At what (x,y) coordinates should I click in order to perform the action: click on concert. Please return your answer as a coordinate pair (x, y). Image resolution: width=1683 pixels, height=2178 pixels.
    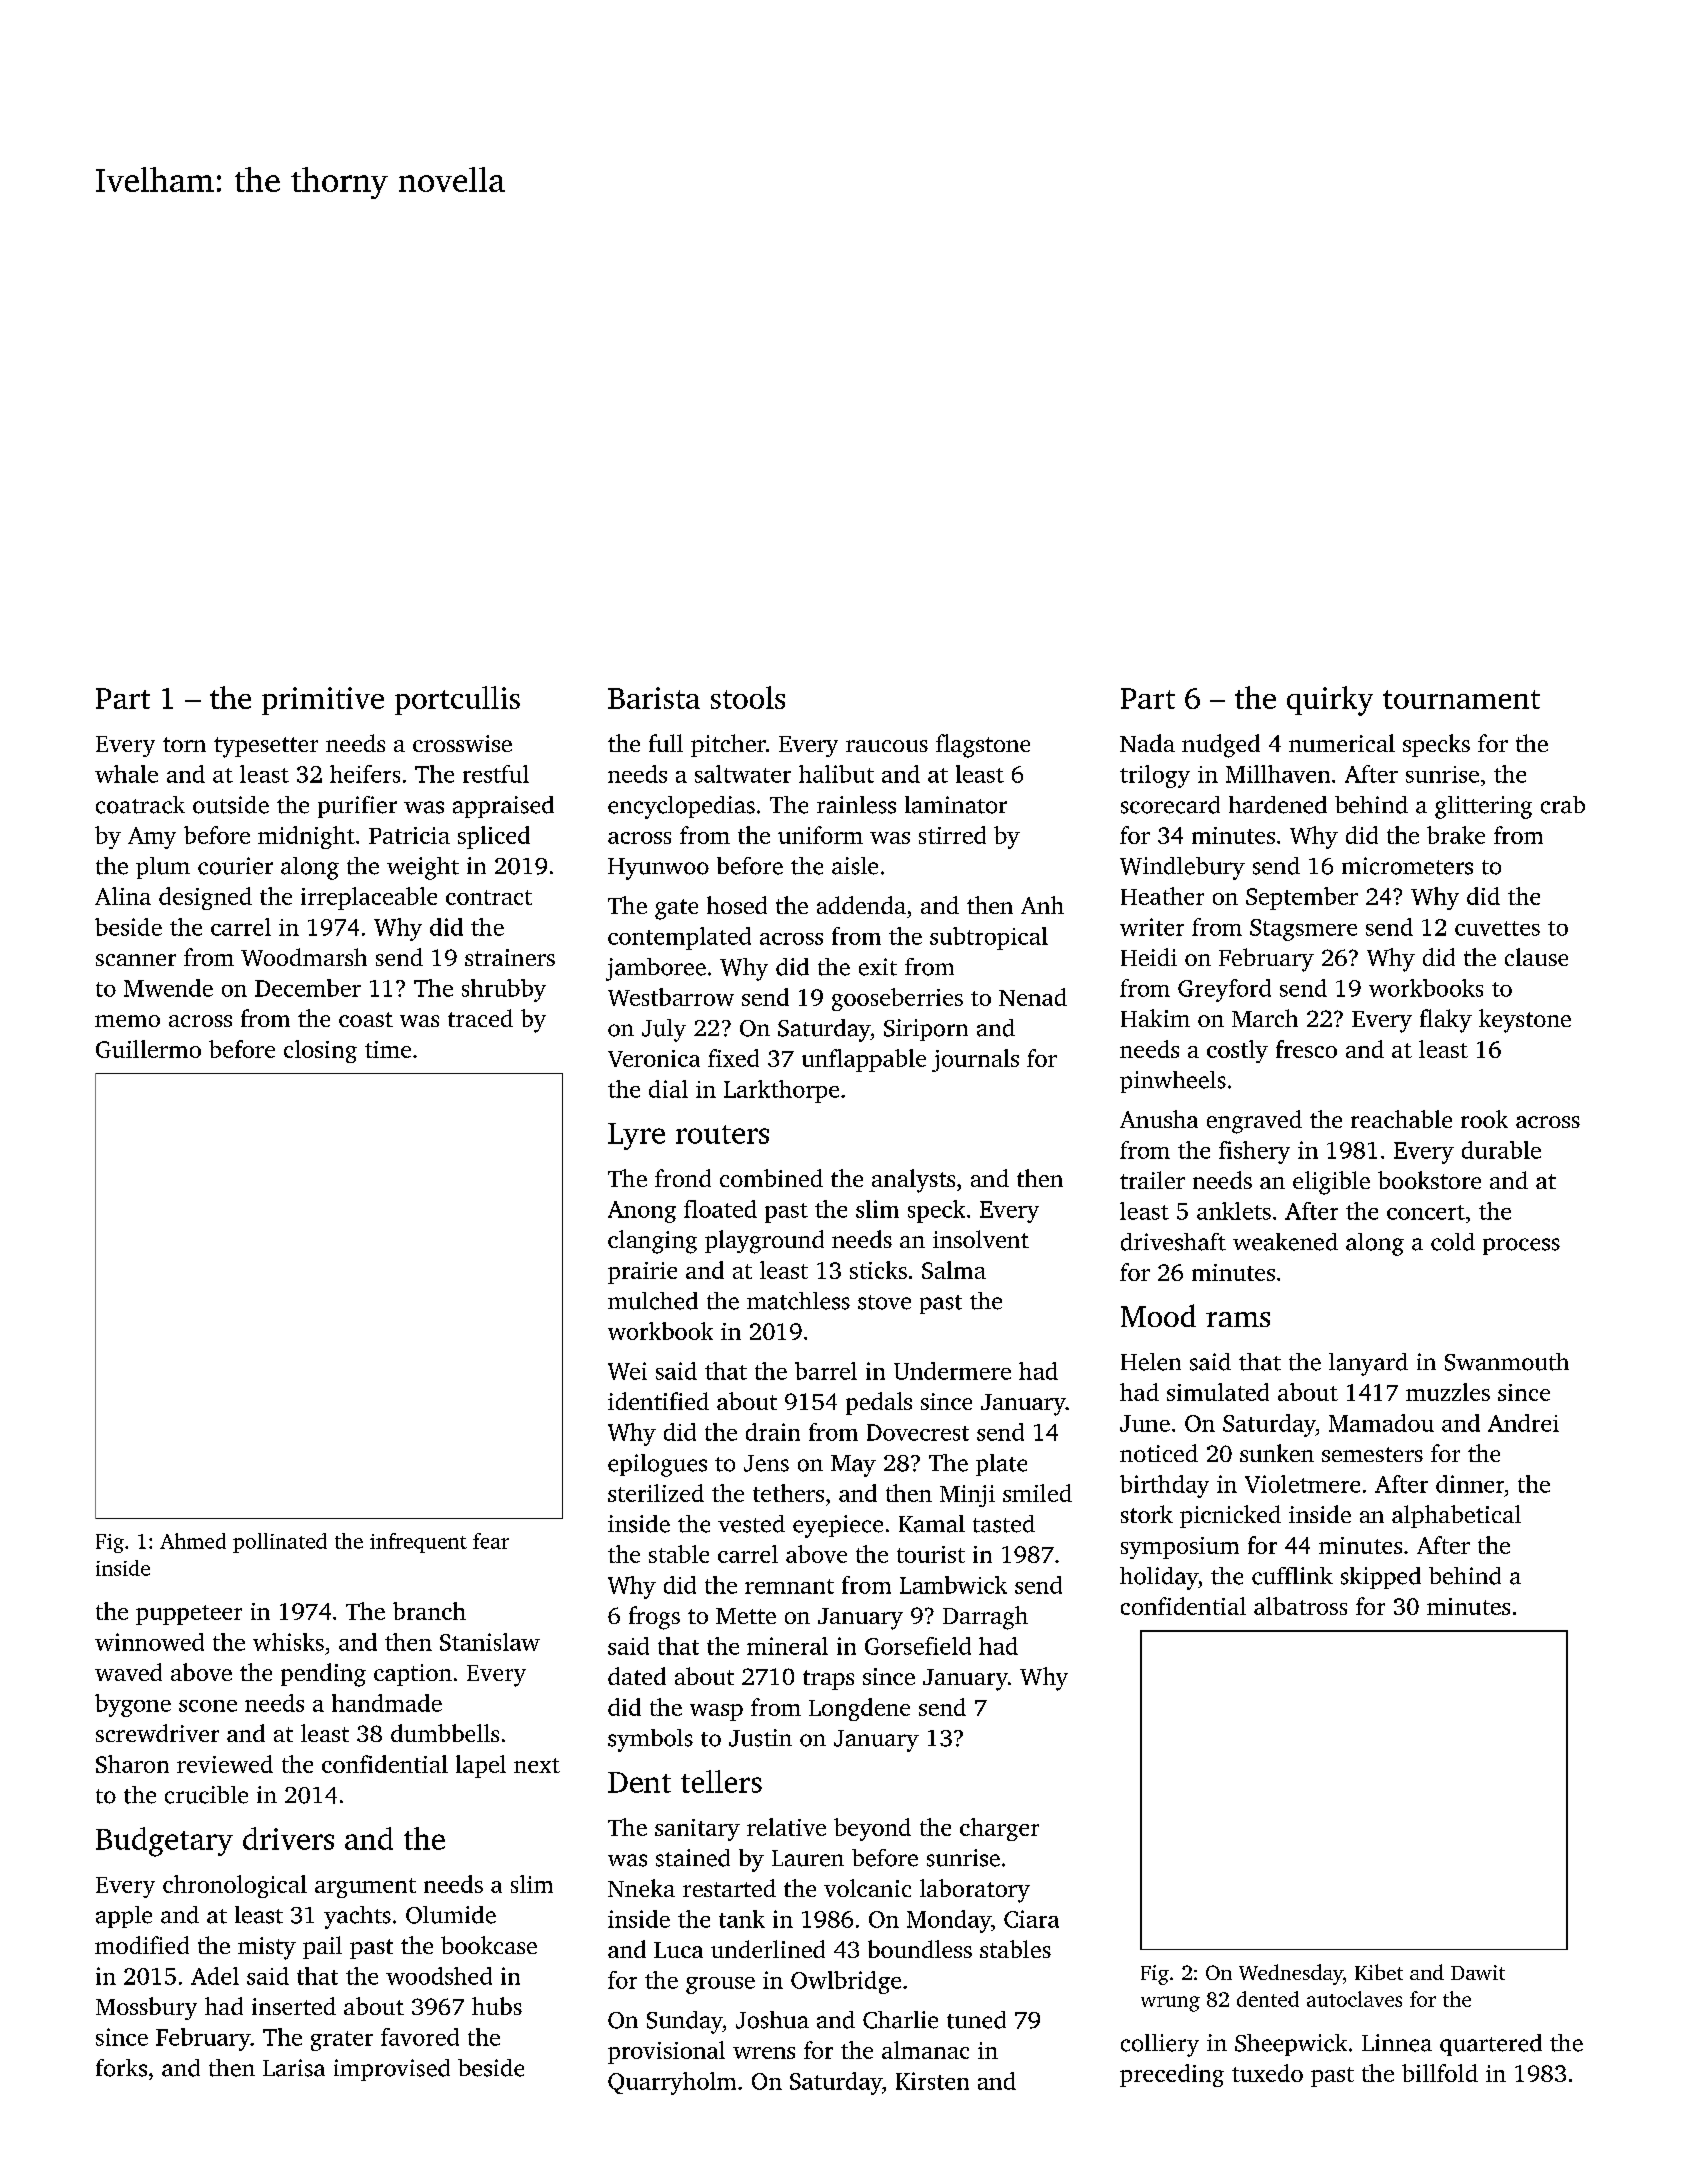
    Looking at the image, I should click on (1426, 1212).
